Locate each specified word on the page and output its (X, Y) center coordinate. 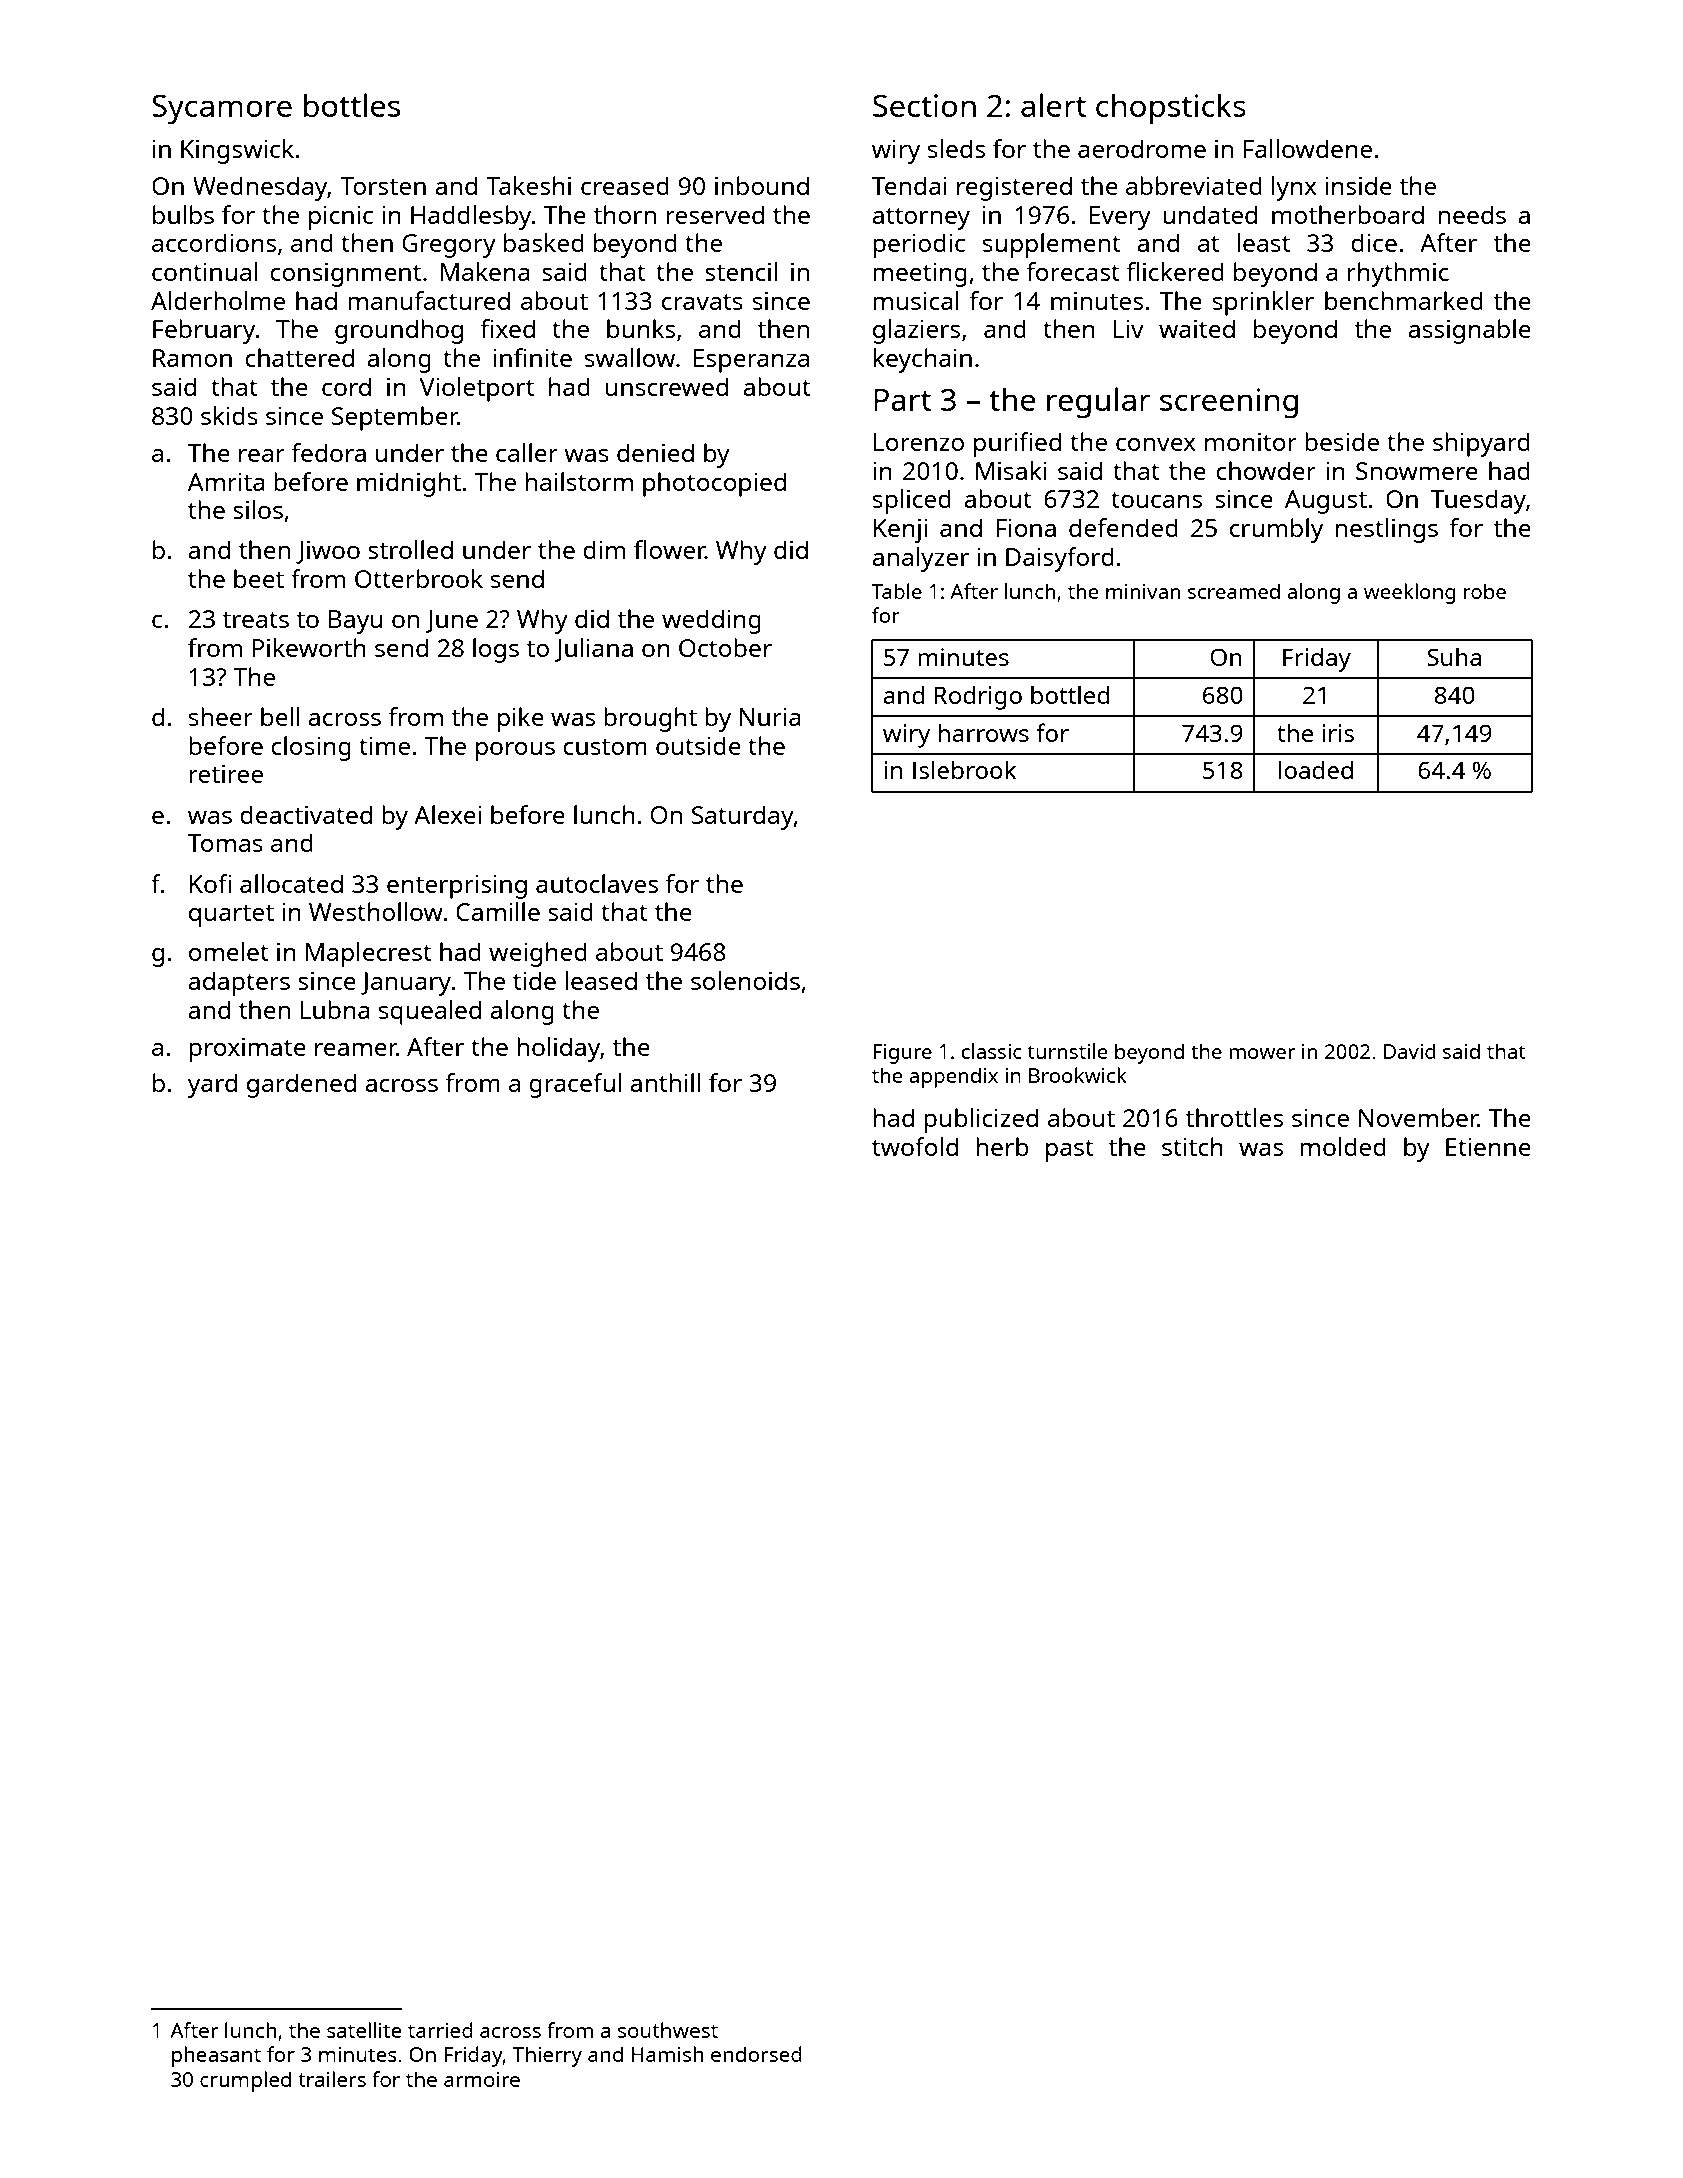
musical (916, 300)
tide (534, 980)
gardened (301, 1085)
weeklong (1410, 593)
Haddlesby (471, 217)
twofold (915, 1146)
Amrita (226, 482)
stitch (1192, 1146)
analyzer (921, 559)
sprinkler (1263, 303)
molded (1343, 1146)
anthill (665, 1082)
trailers (332, 2079)
